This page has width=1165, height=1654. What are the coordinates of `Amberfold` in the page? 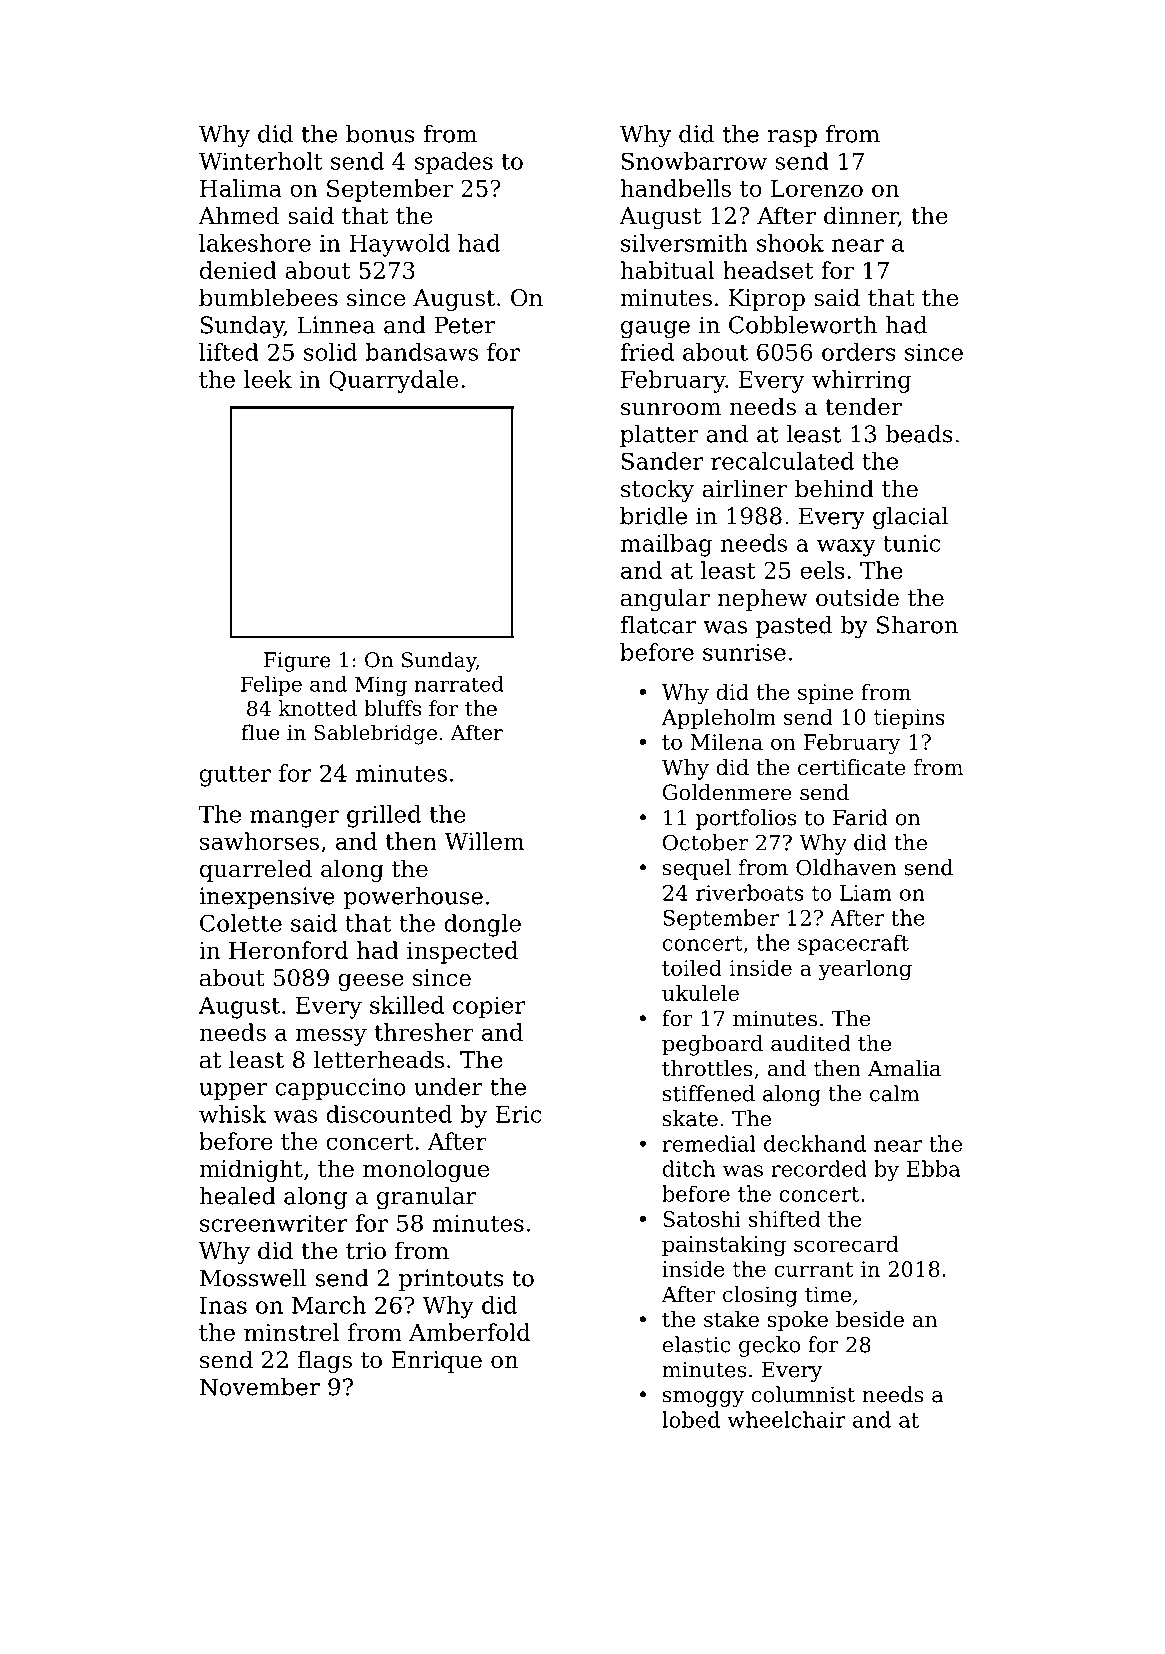 It's located at (469, 1332).
